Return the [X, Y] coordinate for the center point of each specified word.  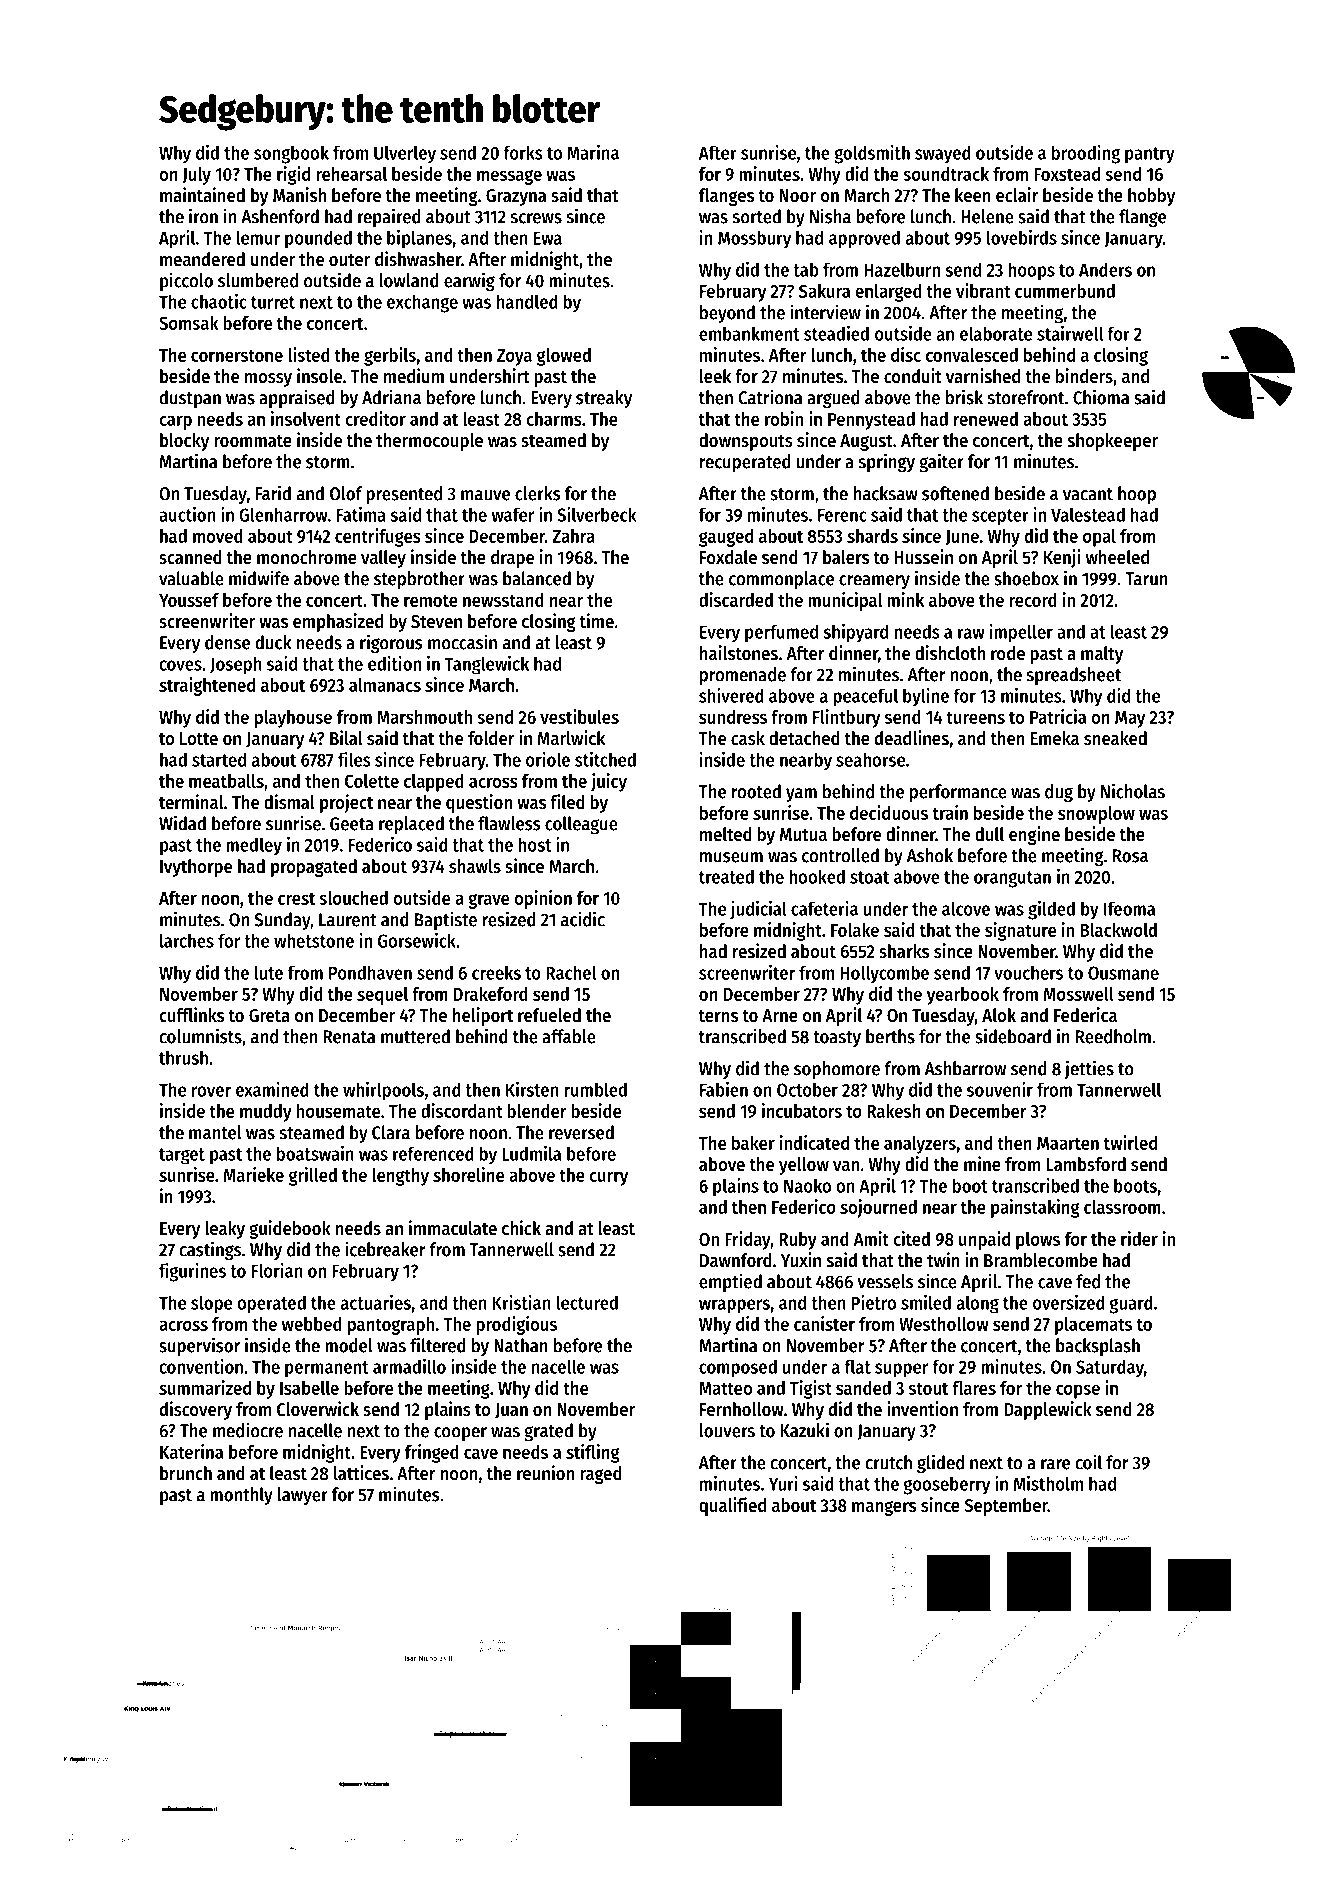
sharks [904, 951]
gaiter [941, 463]
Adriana [391, 397]
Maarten [1068, 1143]
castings [210, 1250]
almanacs [385, 685]
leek [715, 376]
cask [748, 738]
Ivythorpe [196, 868]
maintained [202, 195]
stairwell [1070, 333]
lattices [361, 1473]
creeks [496, 972]
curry [608, 1178]
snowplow [1096, 815]
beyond [727, 314]
